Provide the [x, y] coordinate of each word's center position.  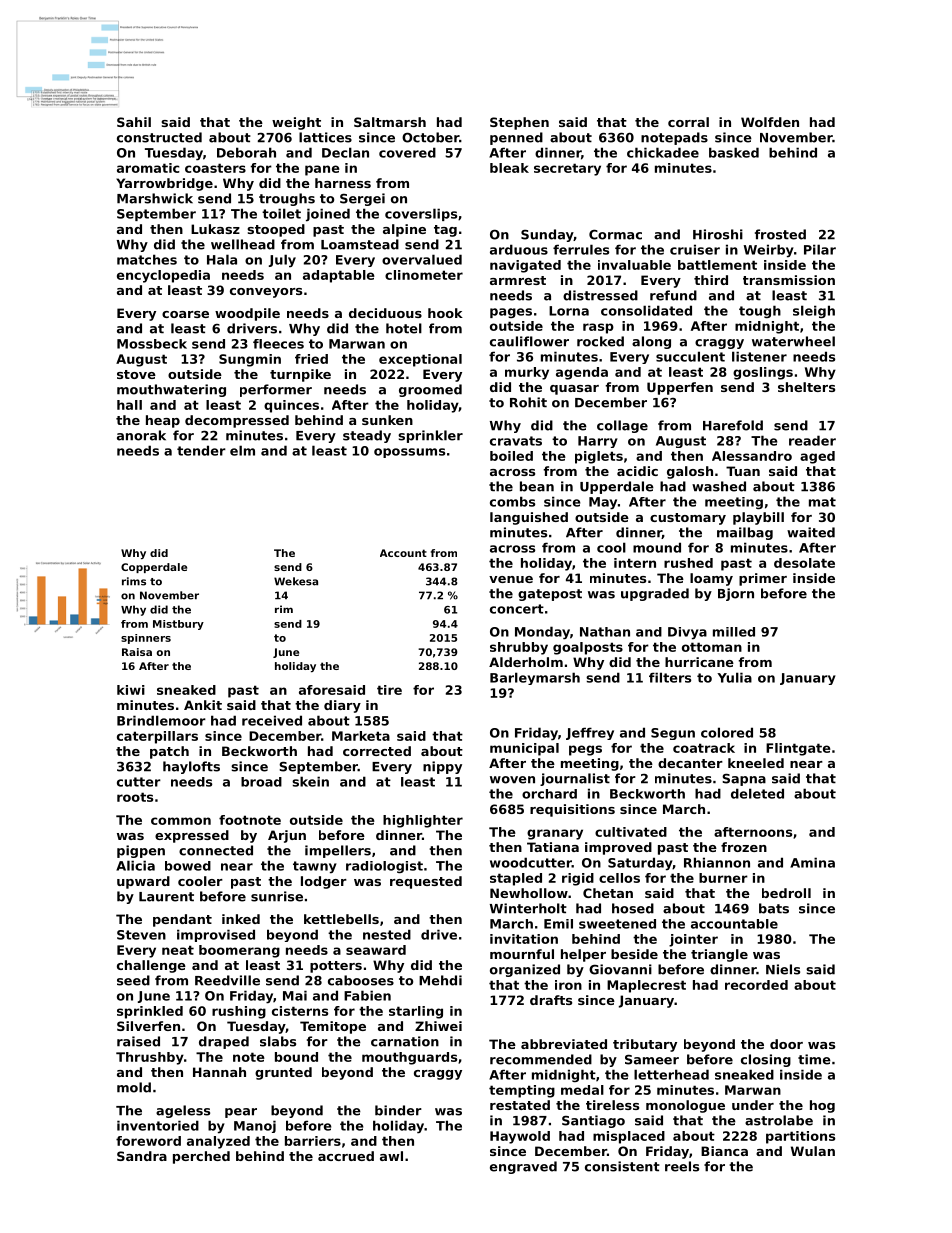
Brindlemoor [161, 720]
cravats [516, 441]
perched [201, 1157]
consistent [622, 1166]
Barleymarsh [535, 678]
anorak [141, 435]
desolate [804, 563]
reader [812, 440]
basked [734, 152]
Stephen [519, 123]
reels [682, 1166]
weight [296, 123]
